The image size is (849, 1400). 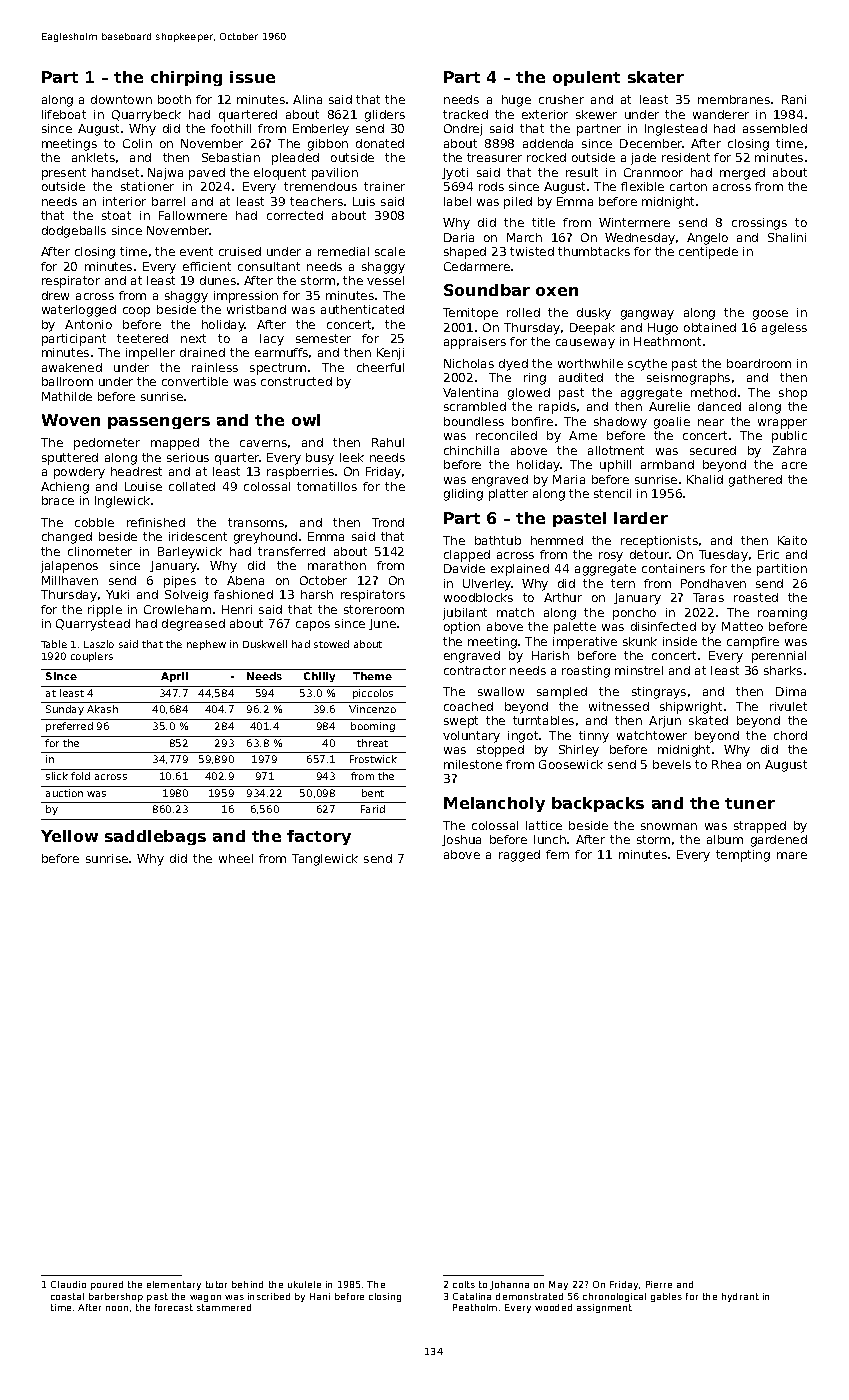 I want to click on Sebastian, so click(x=231, y=157).
